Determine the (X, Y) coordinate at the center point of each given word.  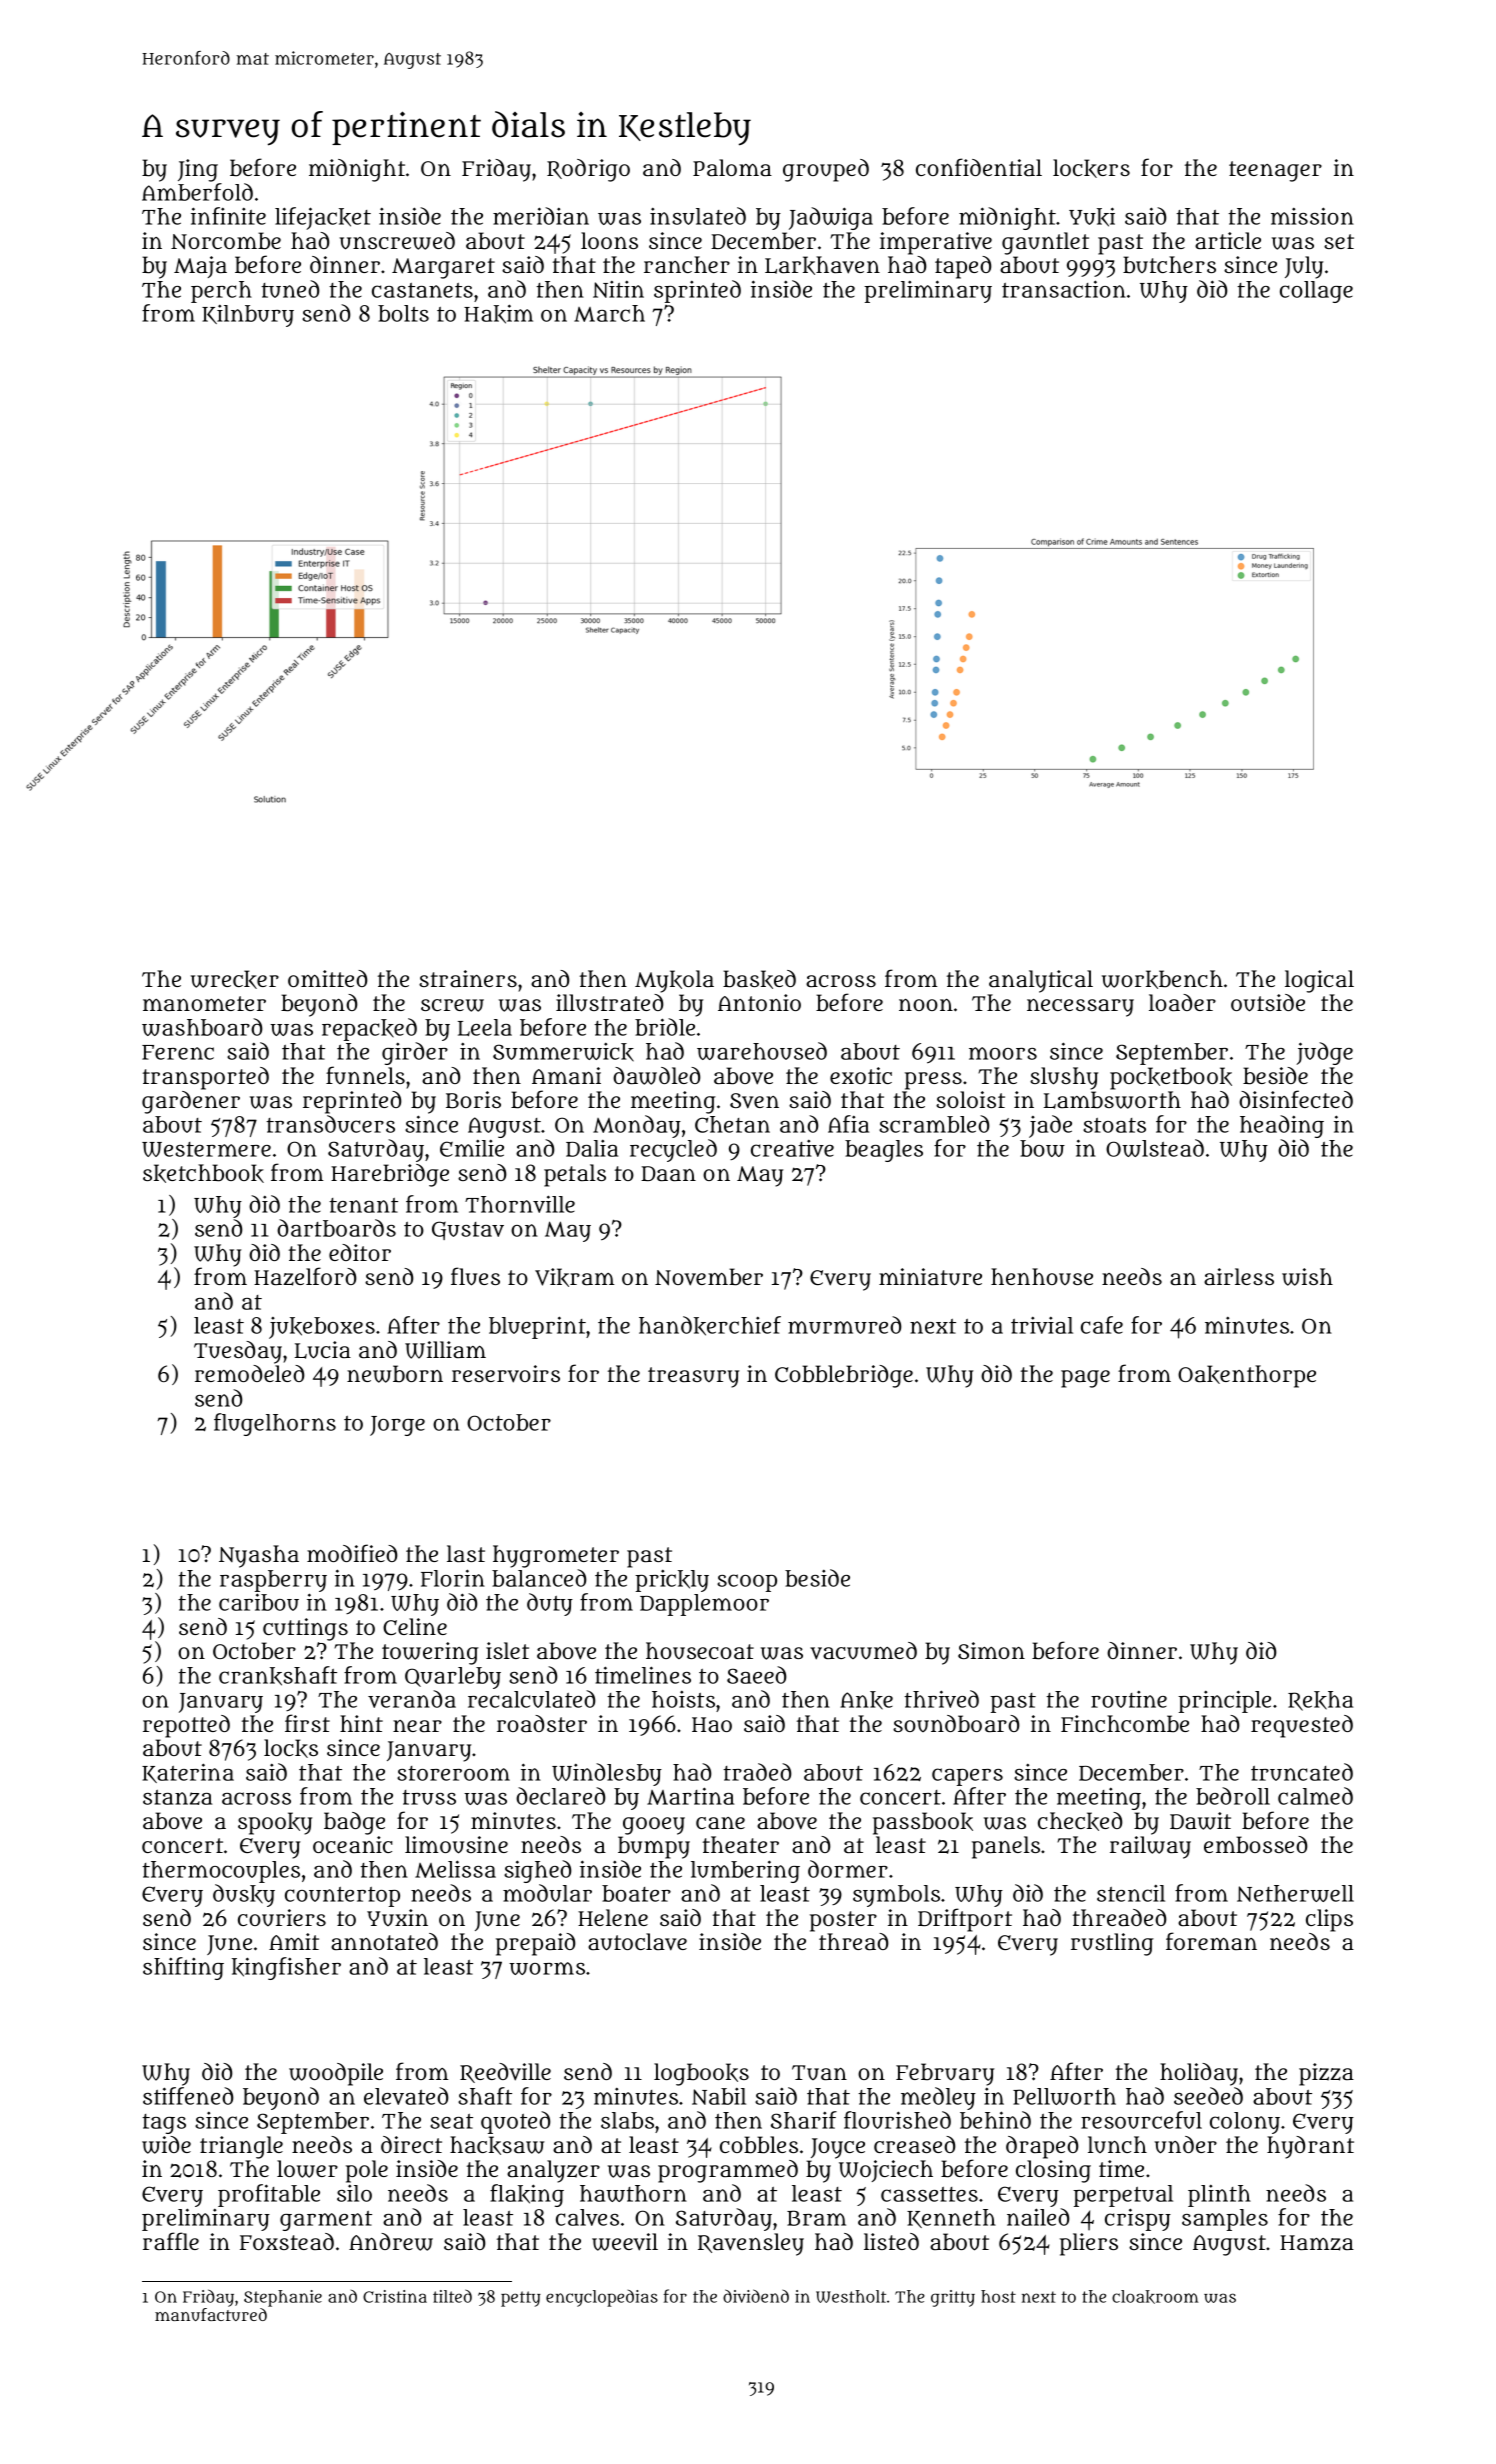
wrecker (235, 979)
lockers (1091, 168)
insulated (698, 216)
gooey (654, 1826)
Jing (198, 170)
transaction (1064, 289)
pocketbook (1171, 1078)
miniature (930, 1277)
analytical (1041, 981)
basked (759, 979)
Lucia (323, 1350)
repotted (186, 1726)
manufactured (211, 2314)
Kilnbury (248, 316)
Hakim (498, 314)
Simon (991, 1650)
